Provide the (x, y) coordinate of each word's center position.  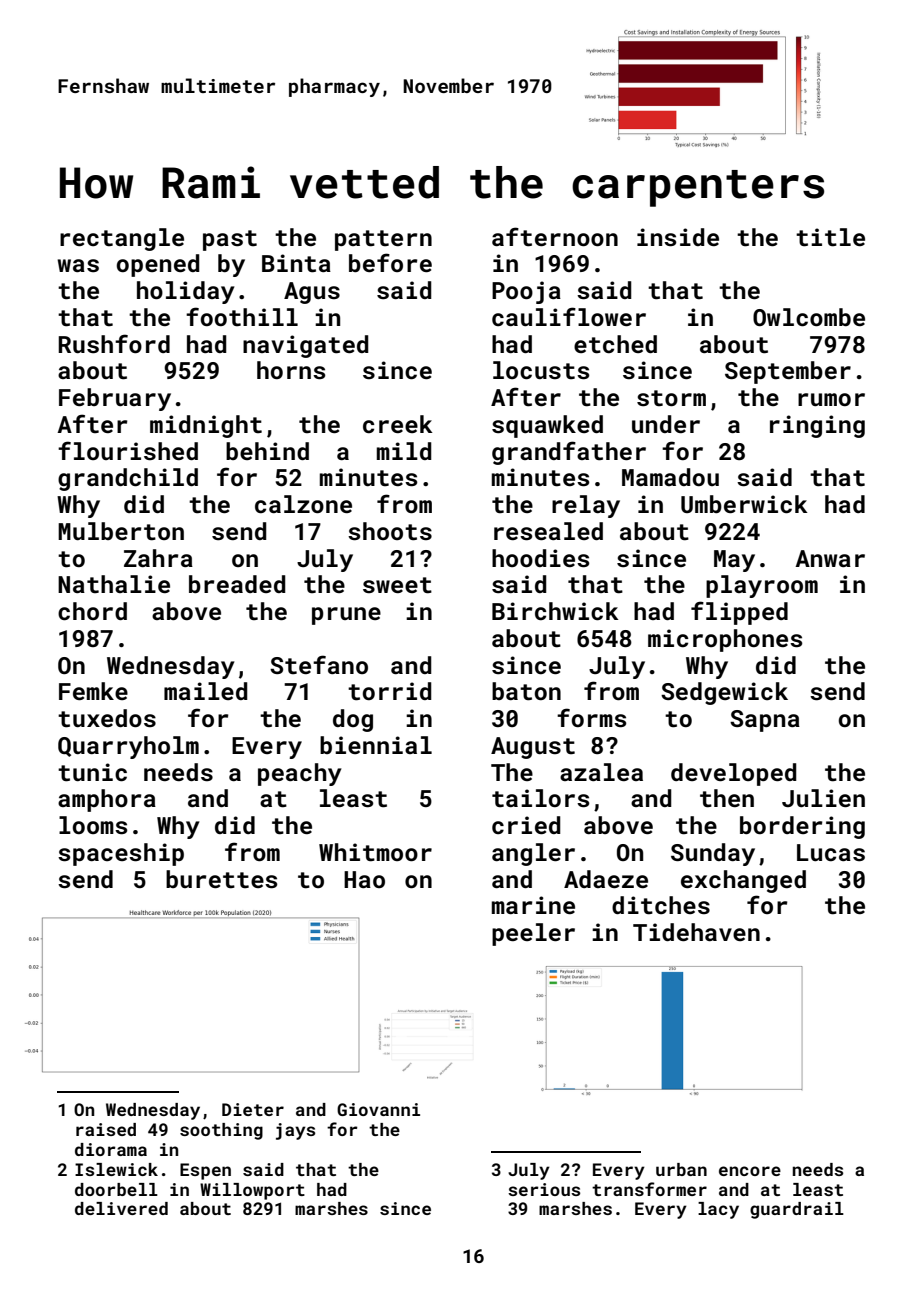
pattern (383, 240)
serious (544, 1189)
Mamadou (670, 477)
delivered (121, 1208)
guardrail (797, 1210)
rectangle (122, 239)
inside (678, 237)
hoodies (540, 558)
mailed (206, 691)
